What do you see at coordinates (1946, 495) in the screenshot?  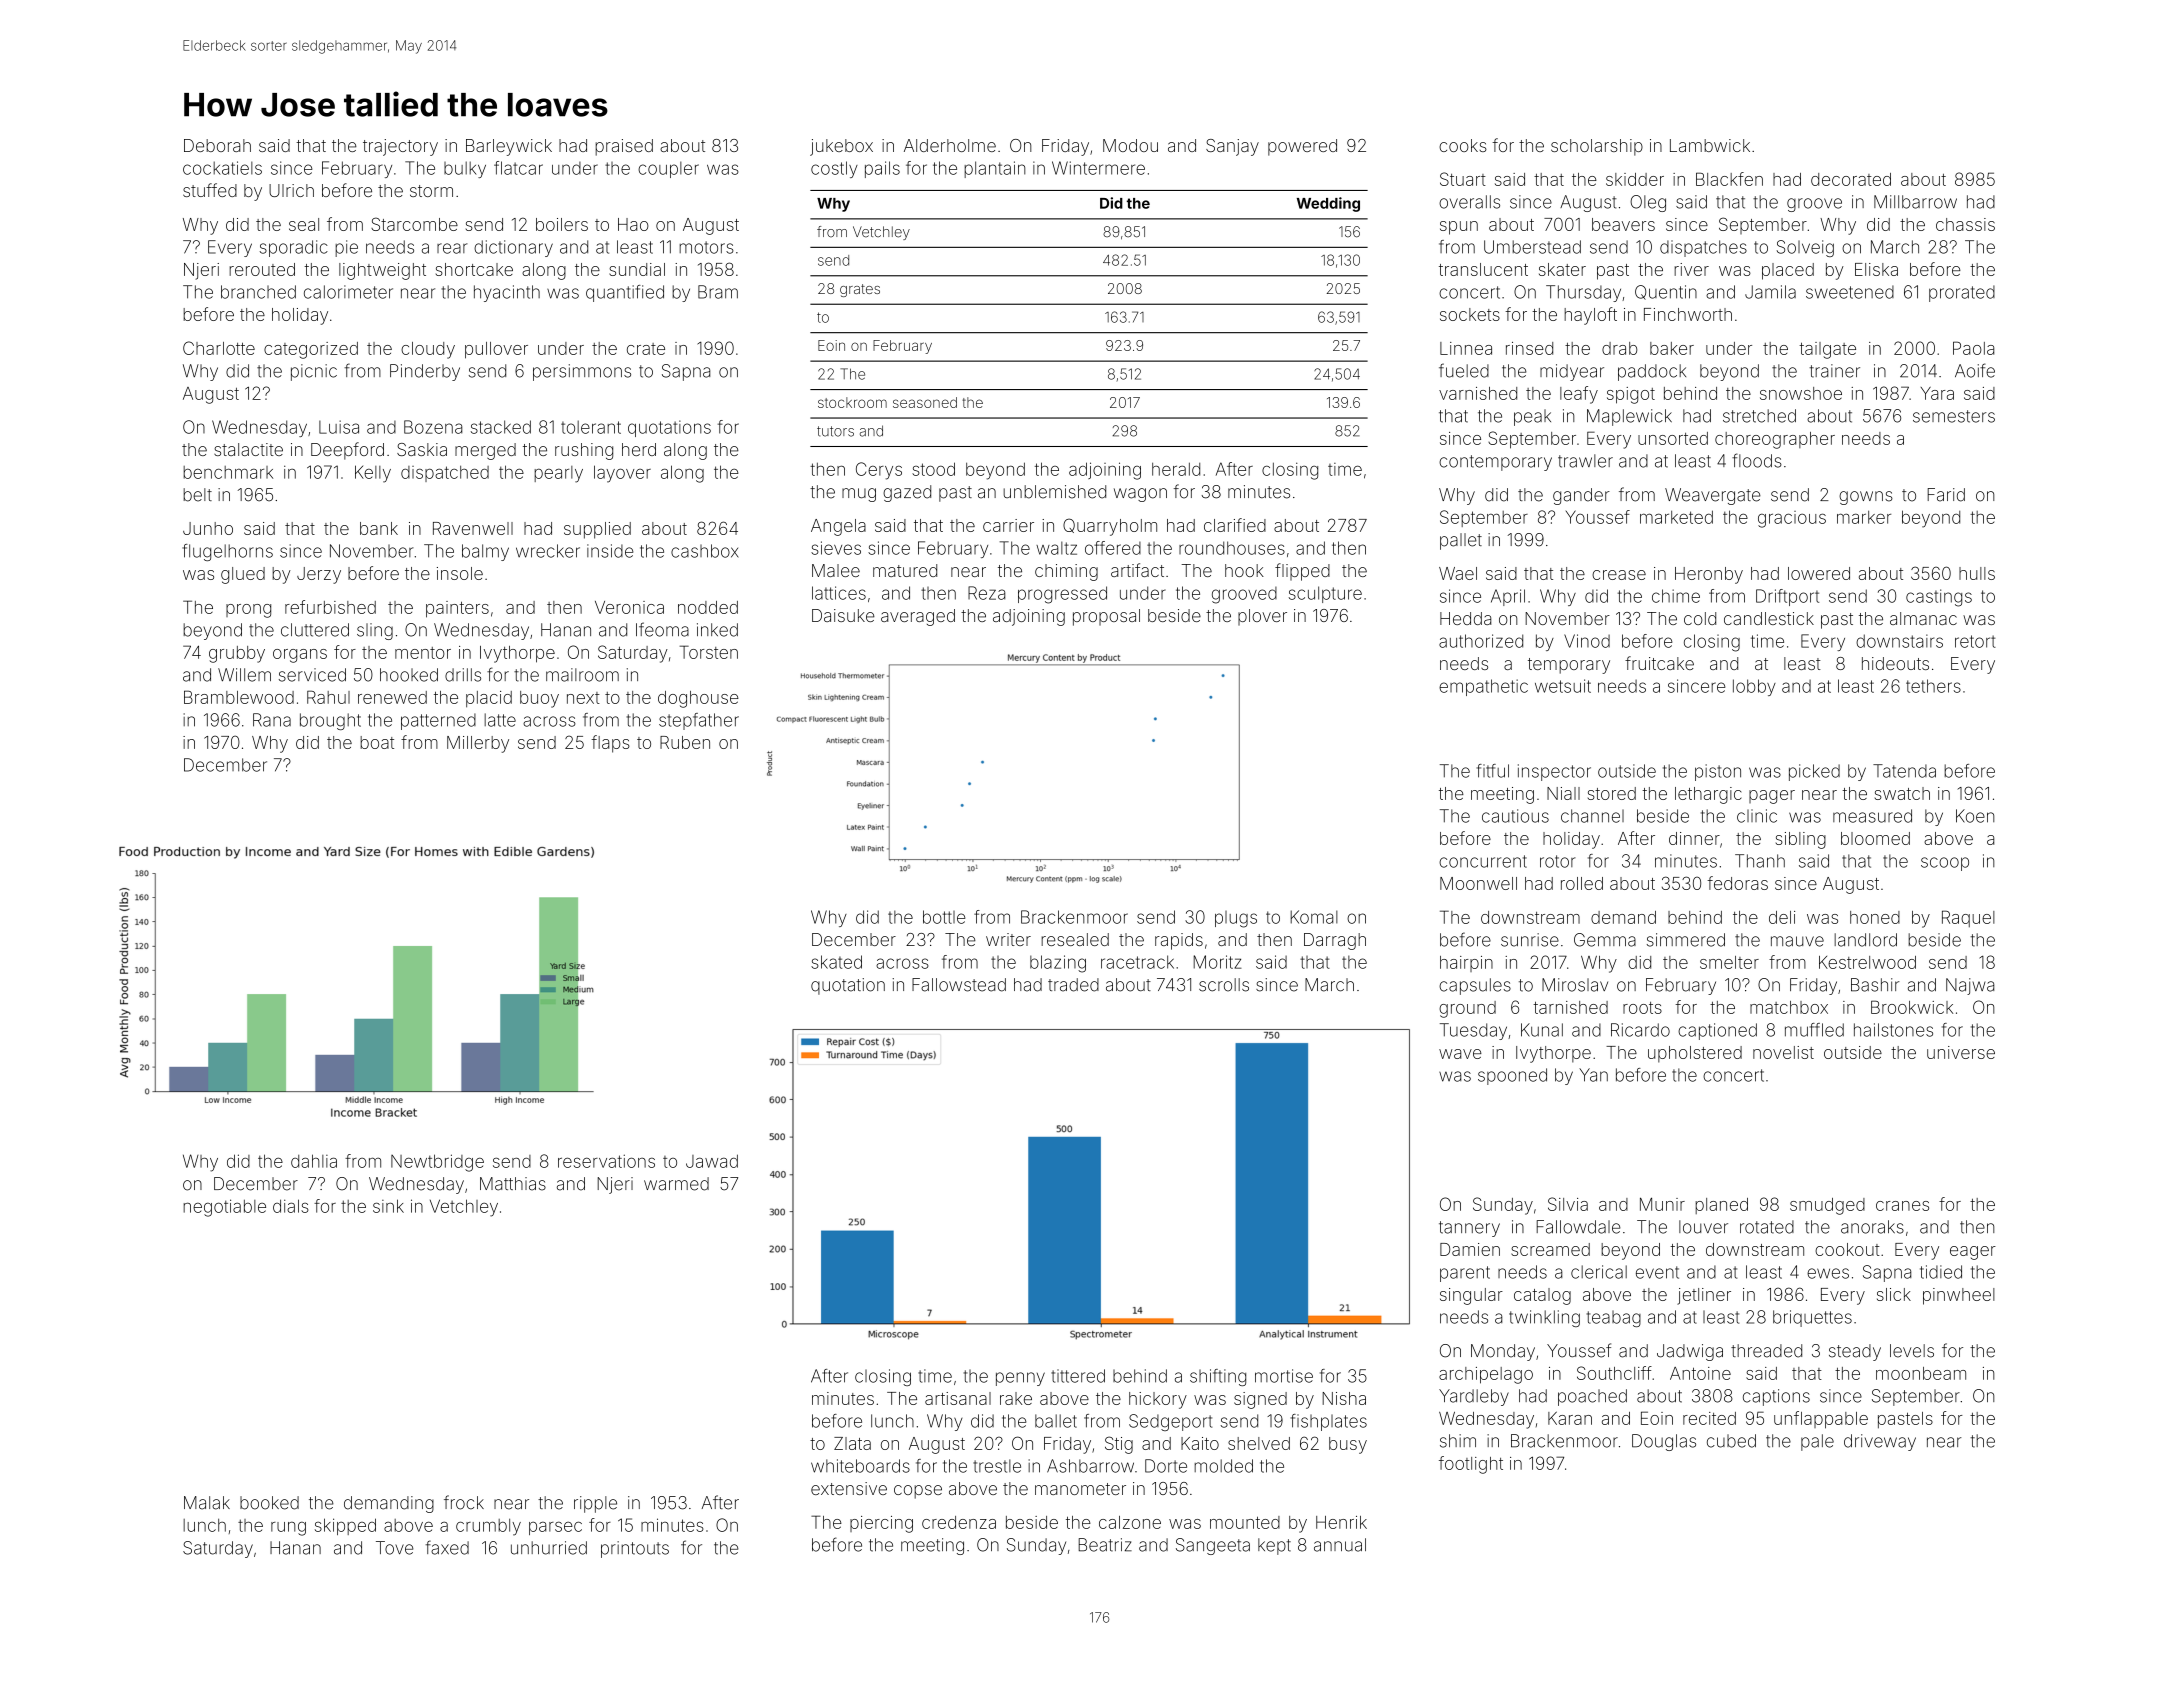 I see `Farid` at bounding box center [1946, 495].
